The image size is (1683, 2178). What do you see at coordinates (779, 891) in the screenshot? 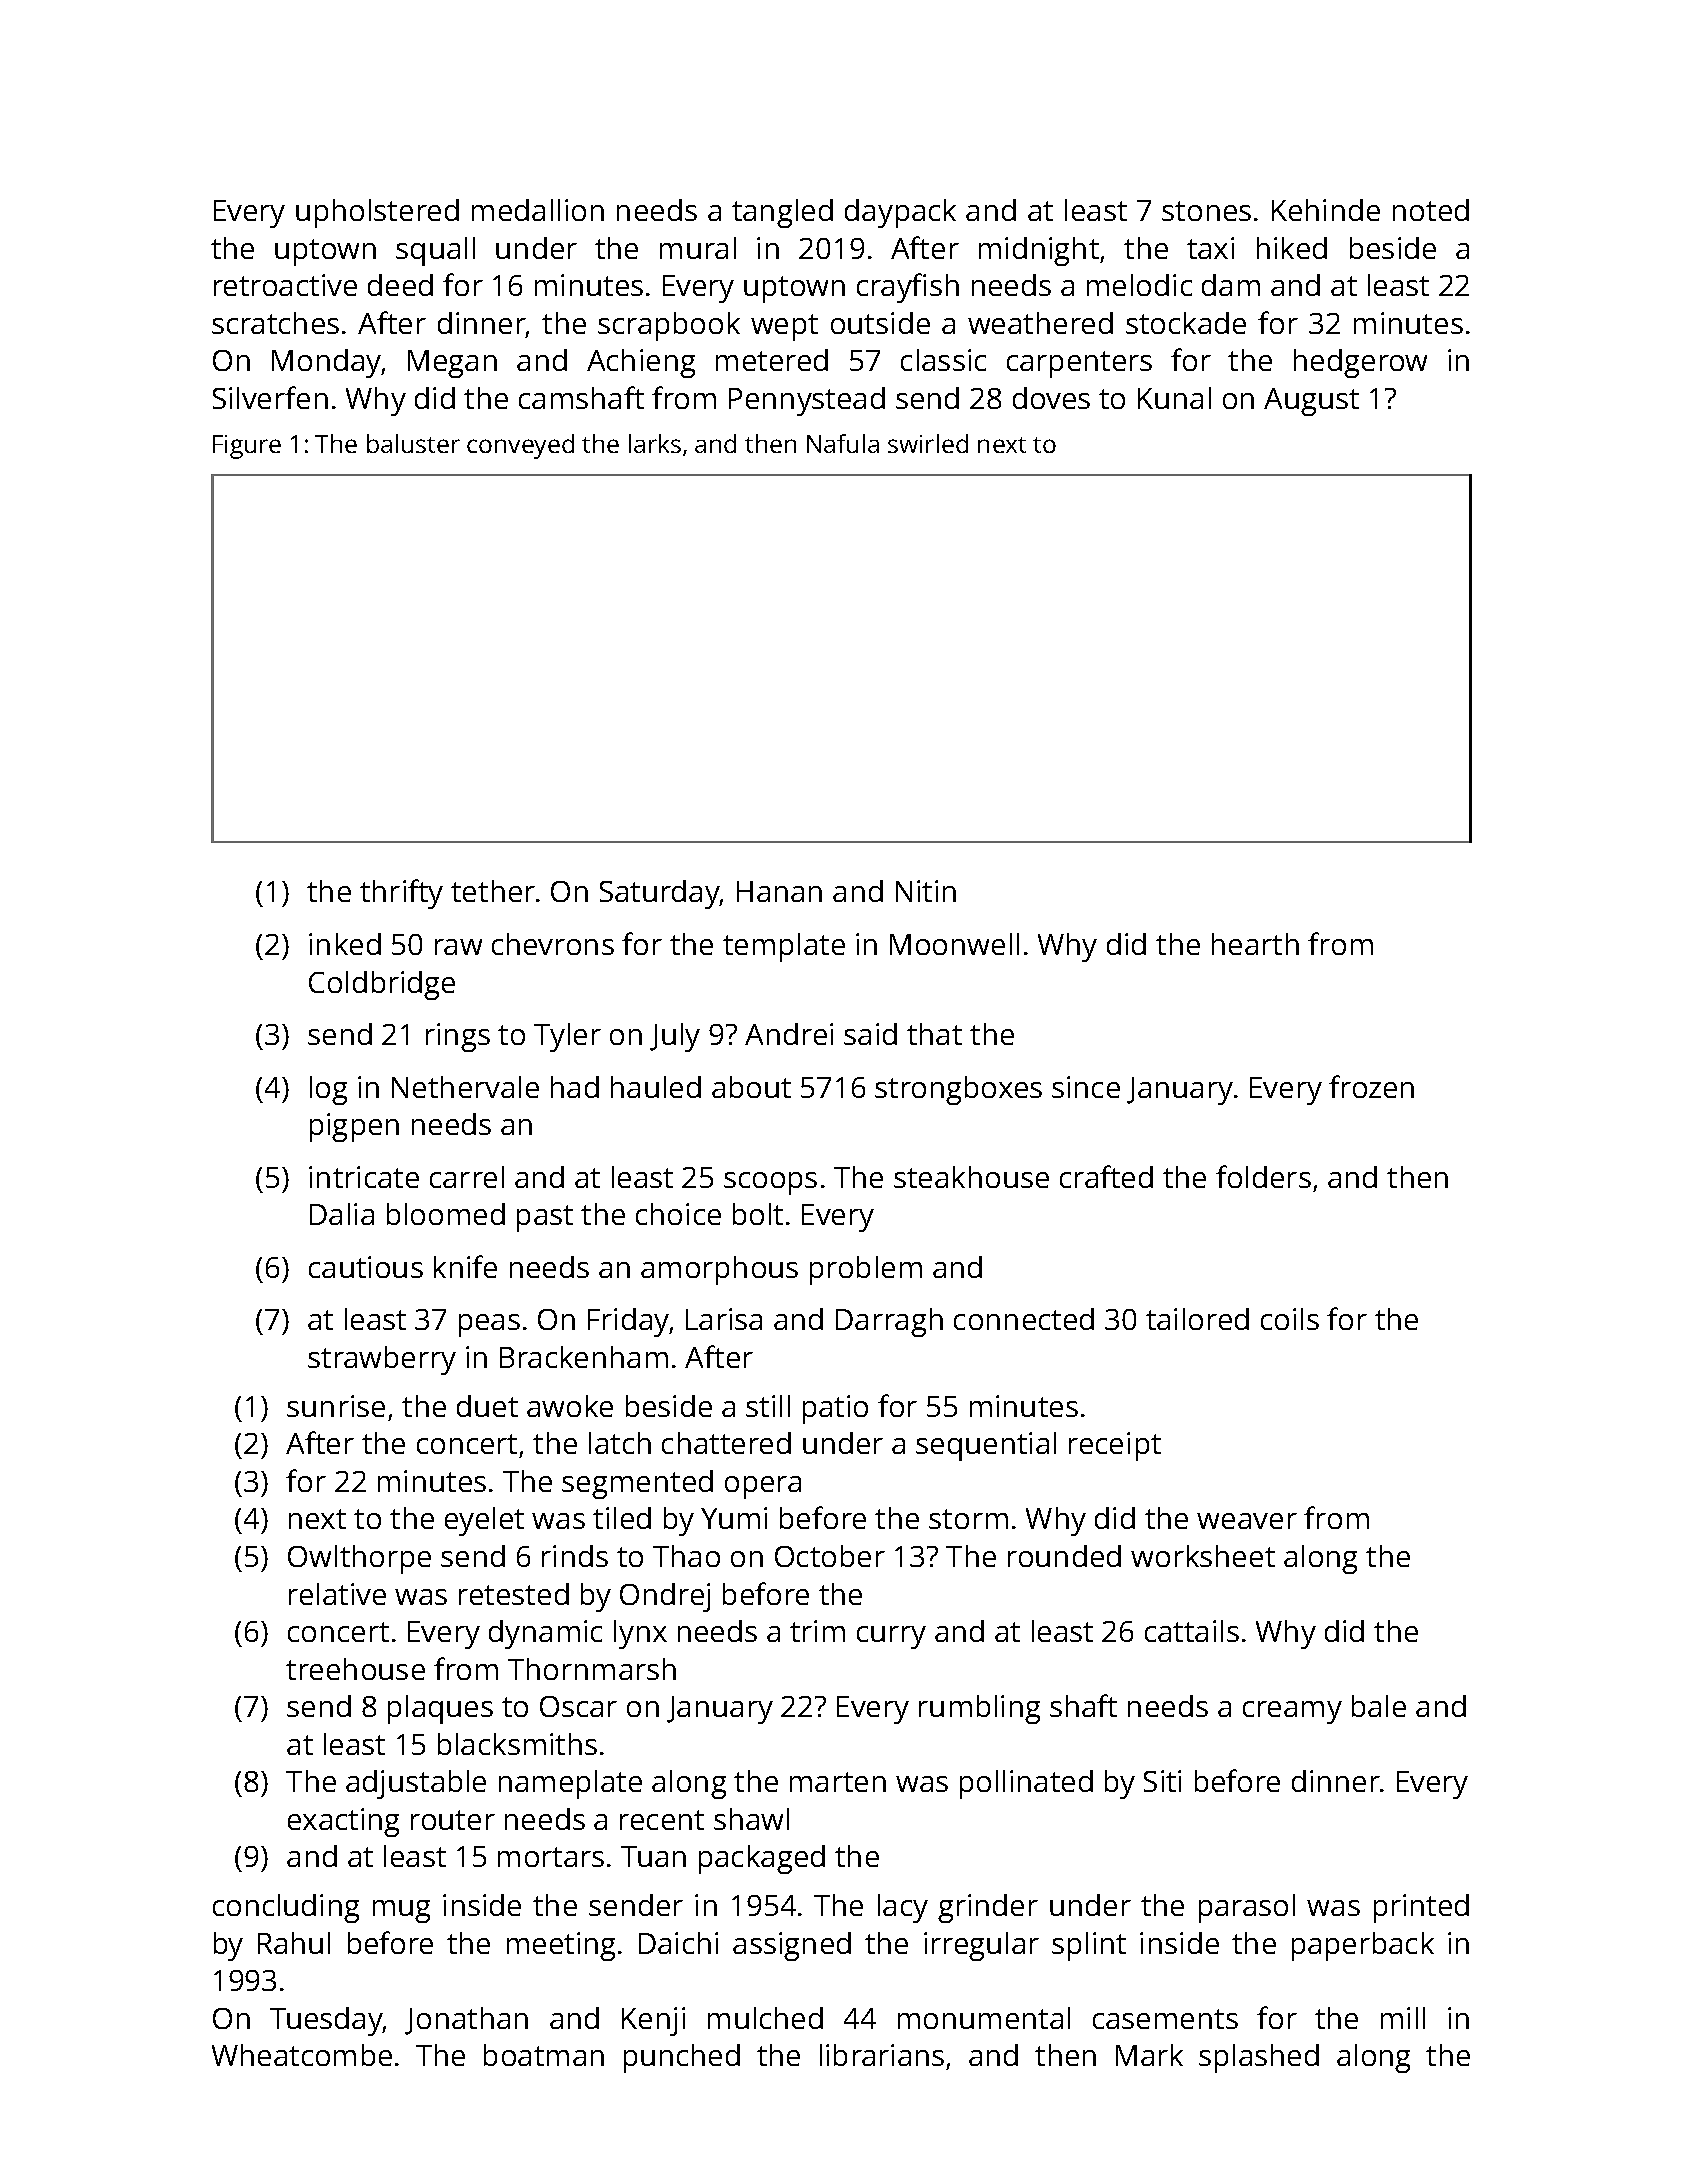
I see `Hanan` at bounding box center [779, 891].
